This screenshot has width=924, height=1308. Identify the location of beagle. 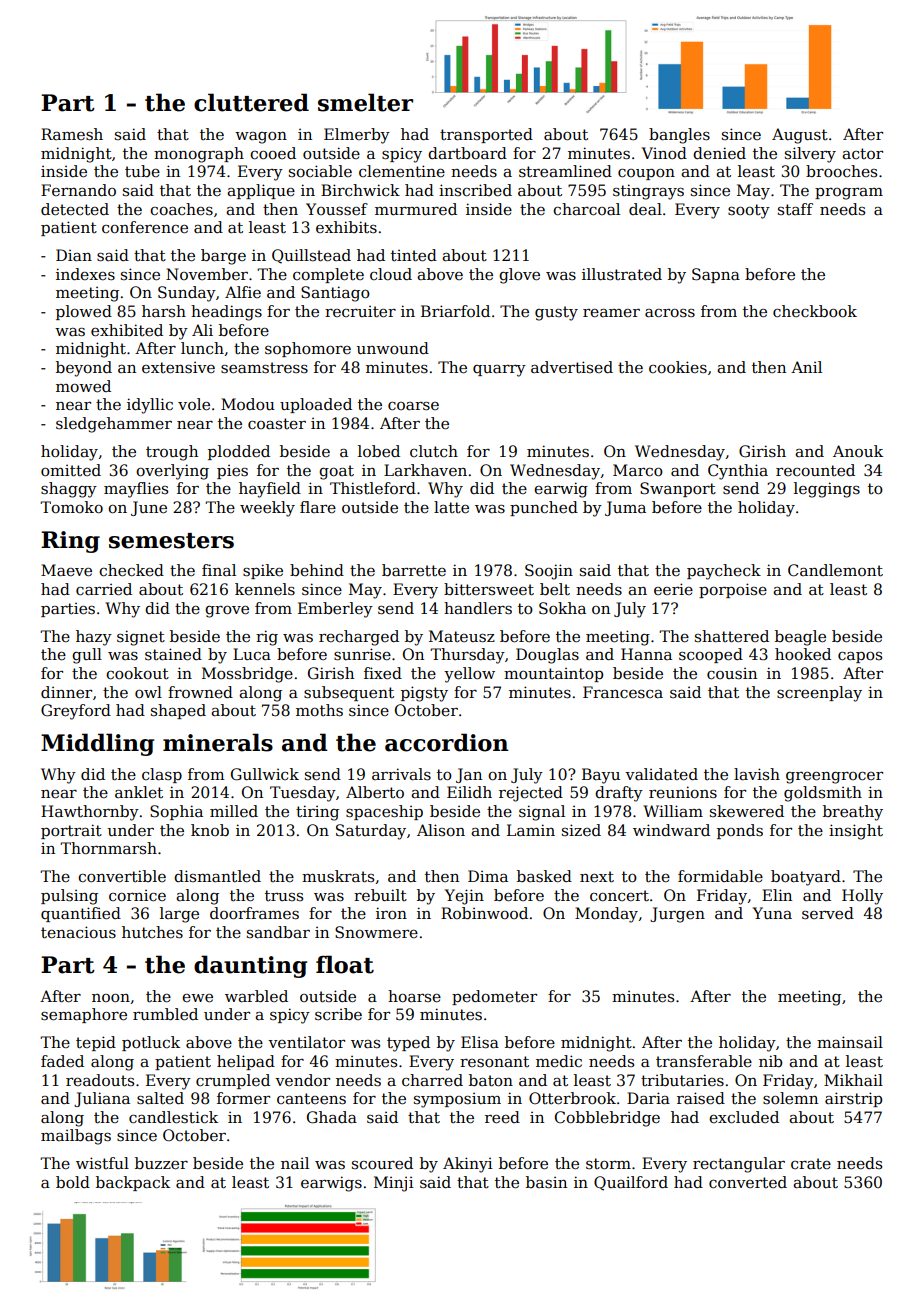
(800, 638).
